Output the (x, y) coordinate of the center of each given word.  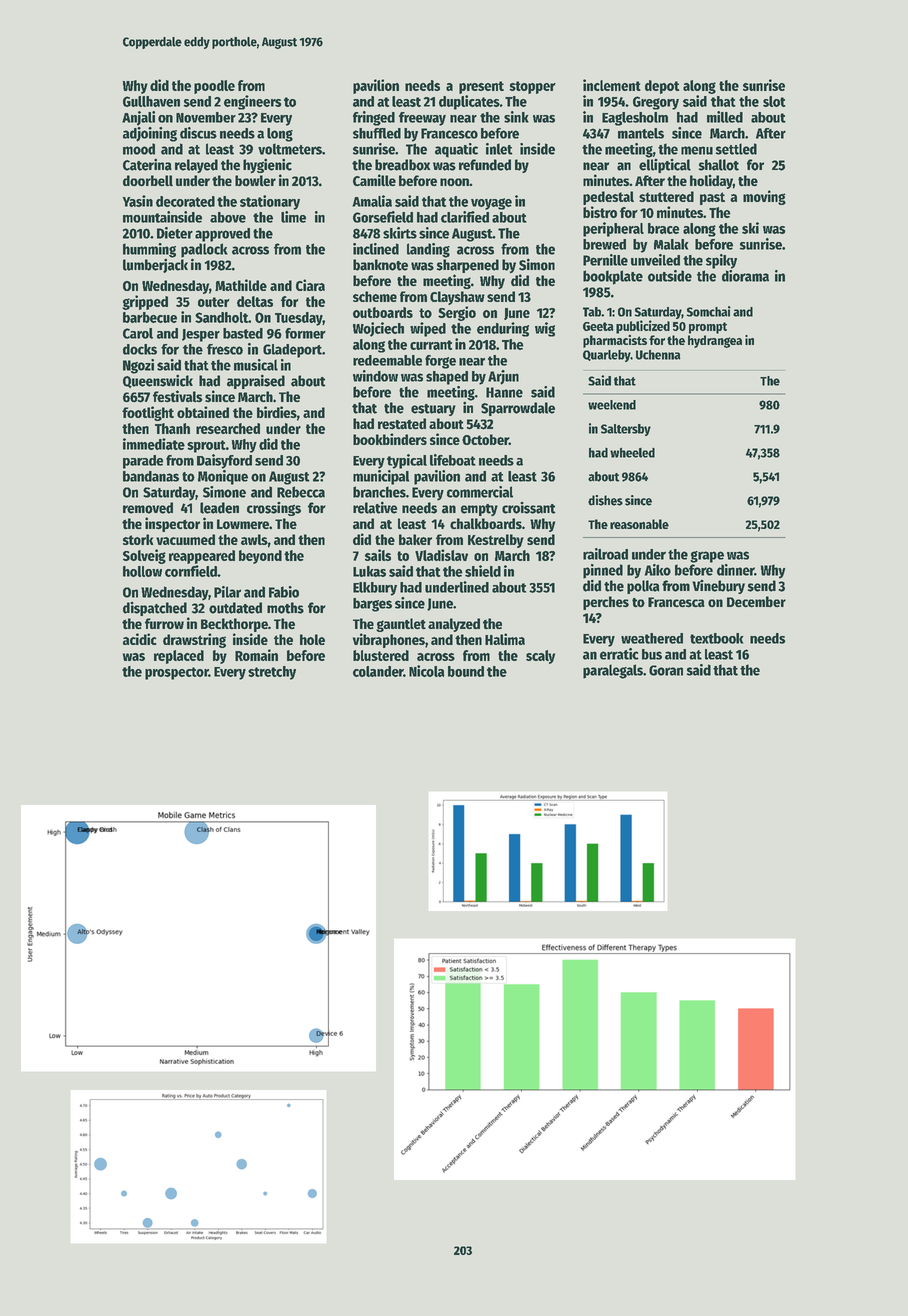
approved (222, 235)
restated (402, 424)
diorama (745, 276)
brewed (604, 244)
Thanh (172, 428)
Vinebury (718, 587)
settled (736, 149)
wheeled (632, 452)
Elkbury (375, 589)
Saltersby (626, 430)
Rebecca (301, 492)
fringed (374, 118)
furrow (164, 623)
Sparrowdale (518, 409)
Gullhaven (151, 101)
